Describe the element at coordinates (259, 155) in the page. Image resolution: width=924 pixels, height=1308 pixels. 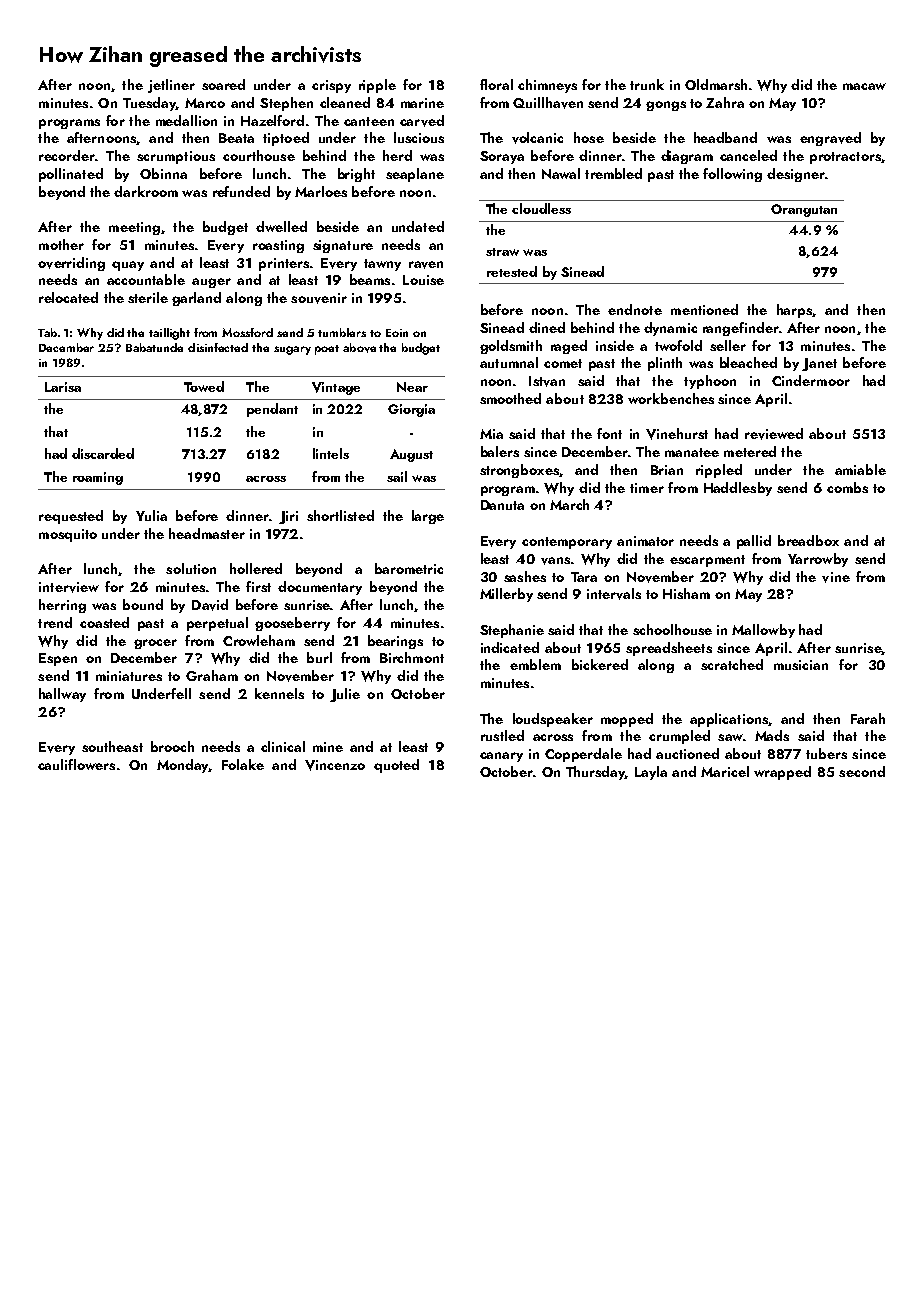
I see `courthouse` at that location.
